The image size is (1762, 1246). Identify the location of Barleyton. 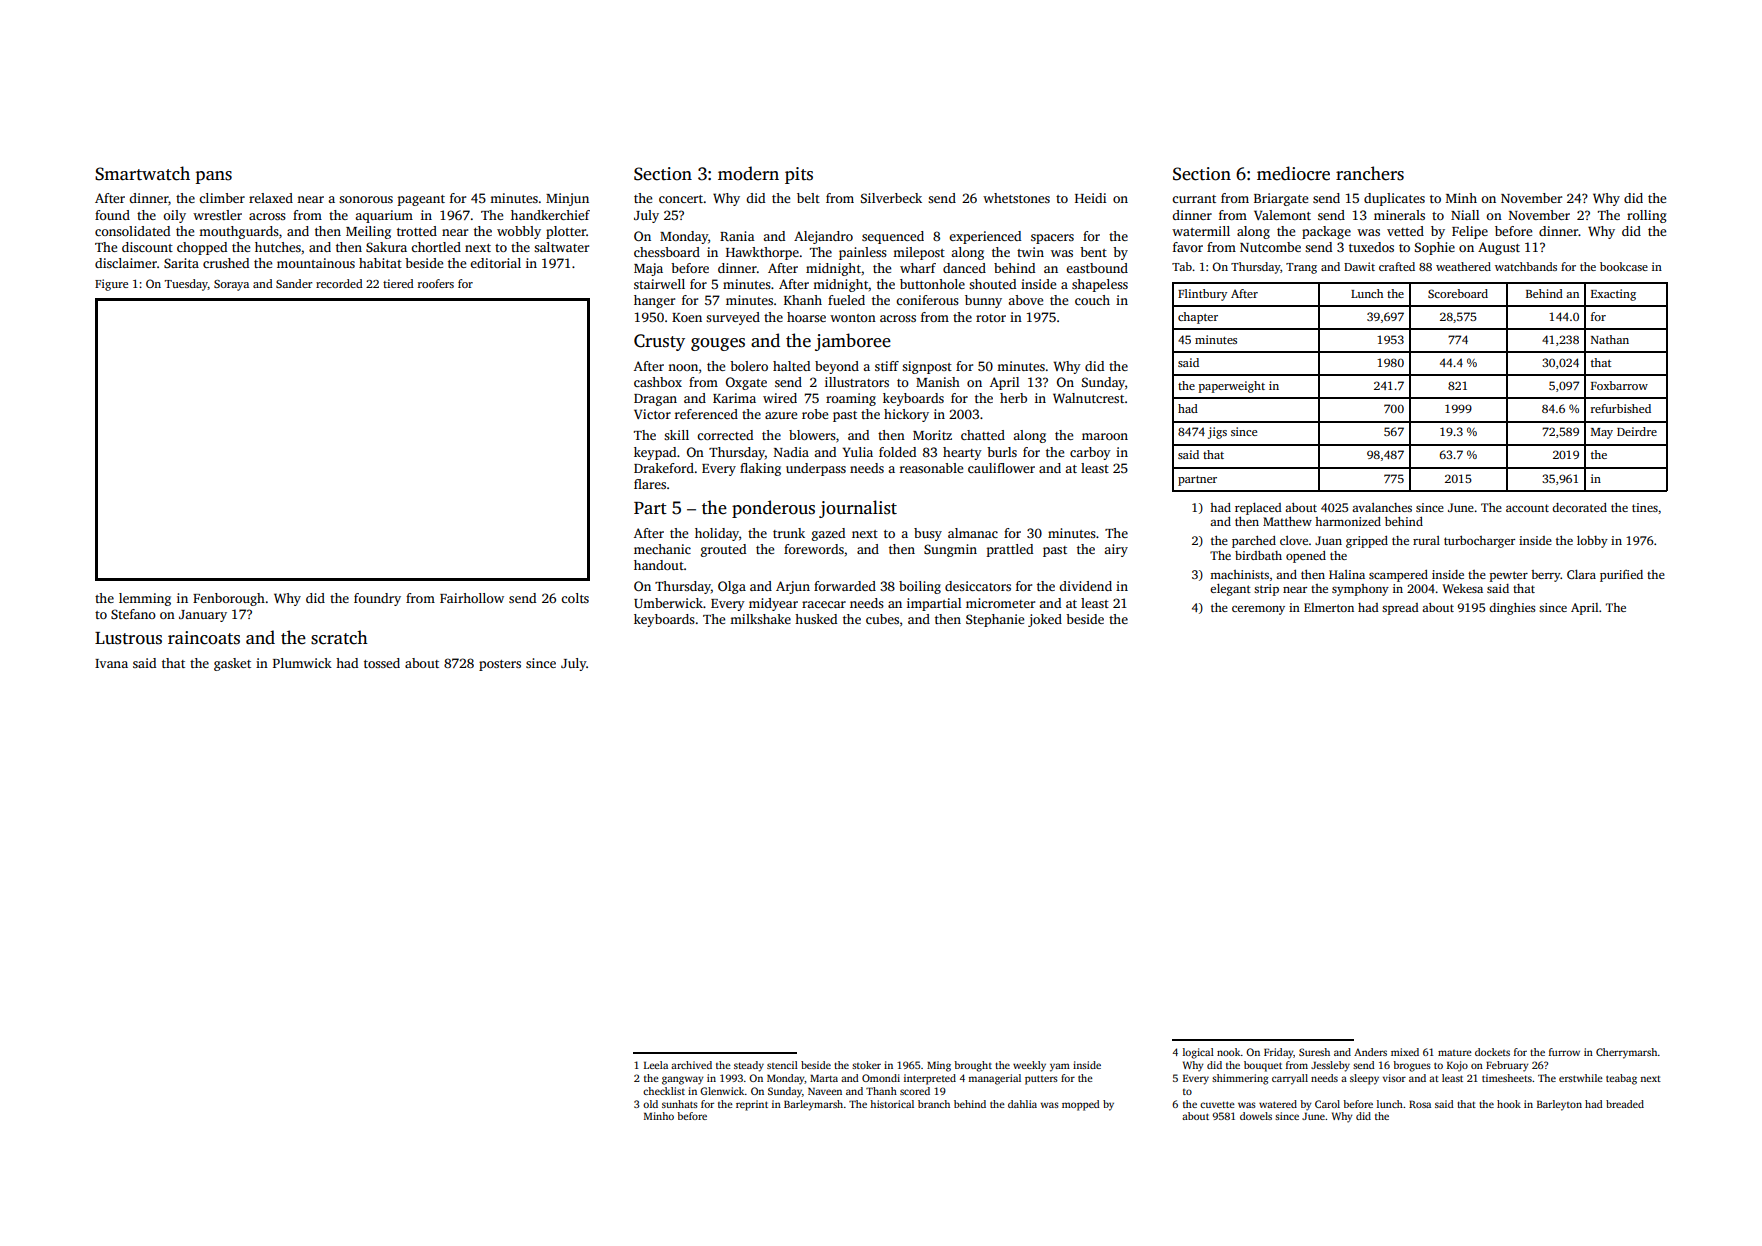
(1559, 1105).
